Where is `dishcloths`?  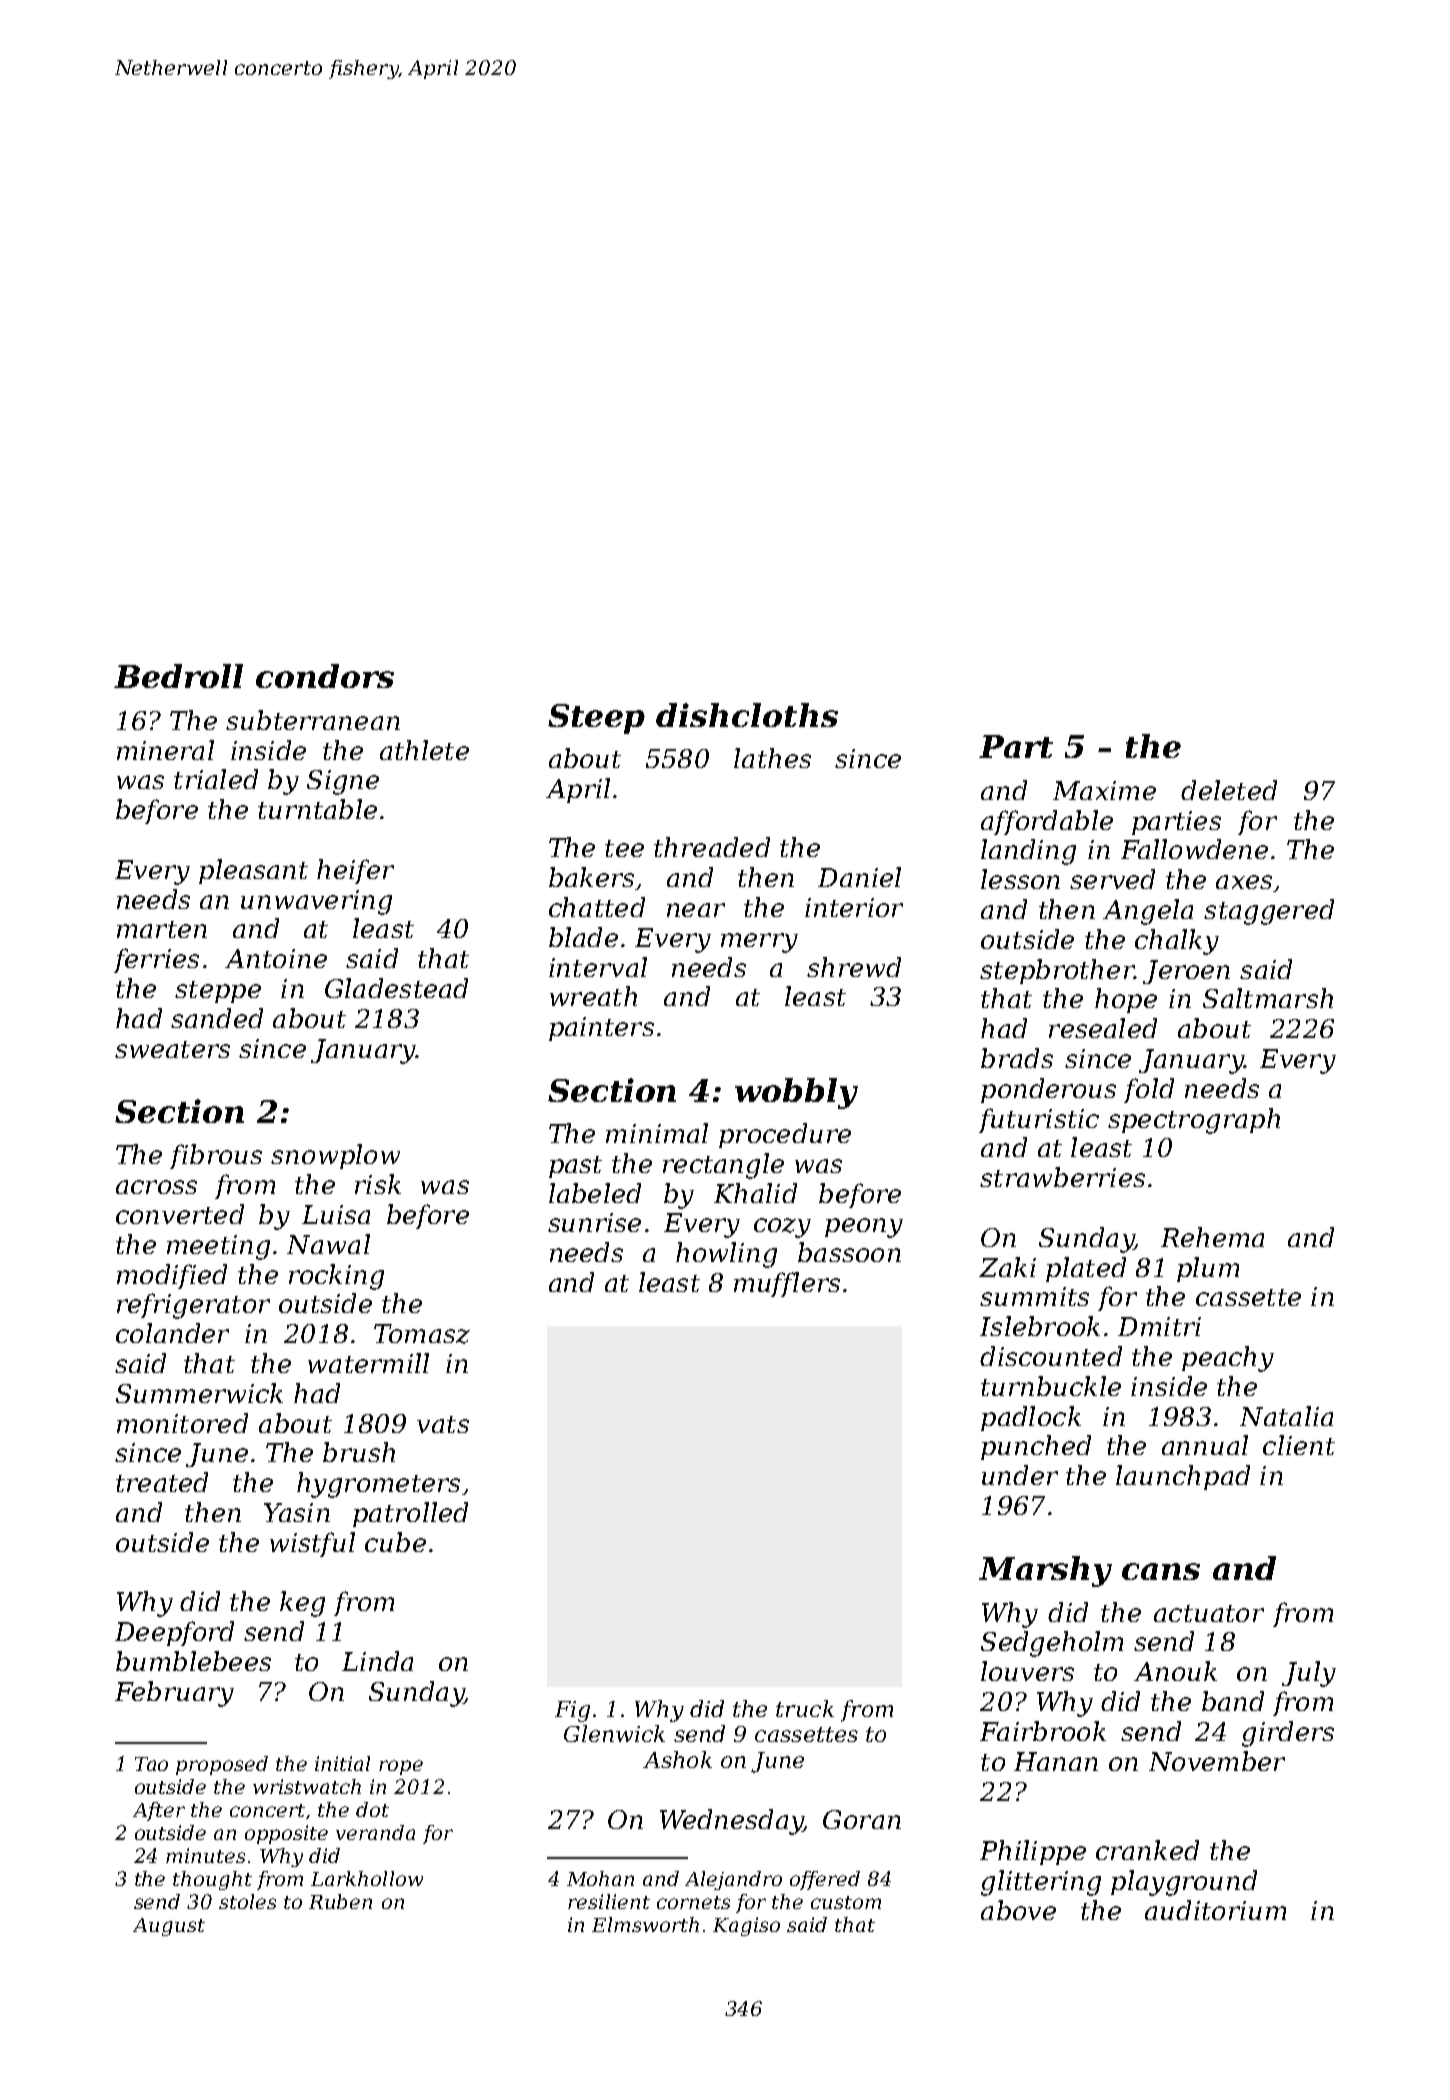
dishcloths is located at coordinates (747, 715).
